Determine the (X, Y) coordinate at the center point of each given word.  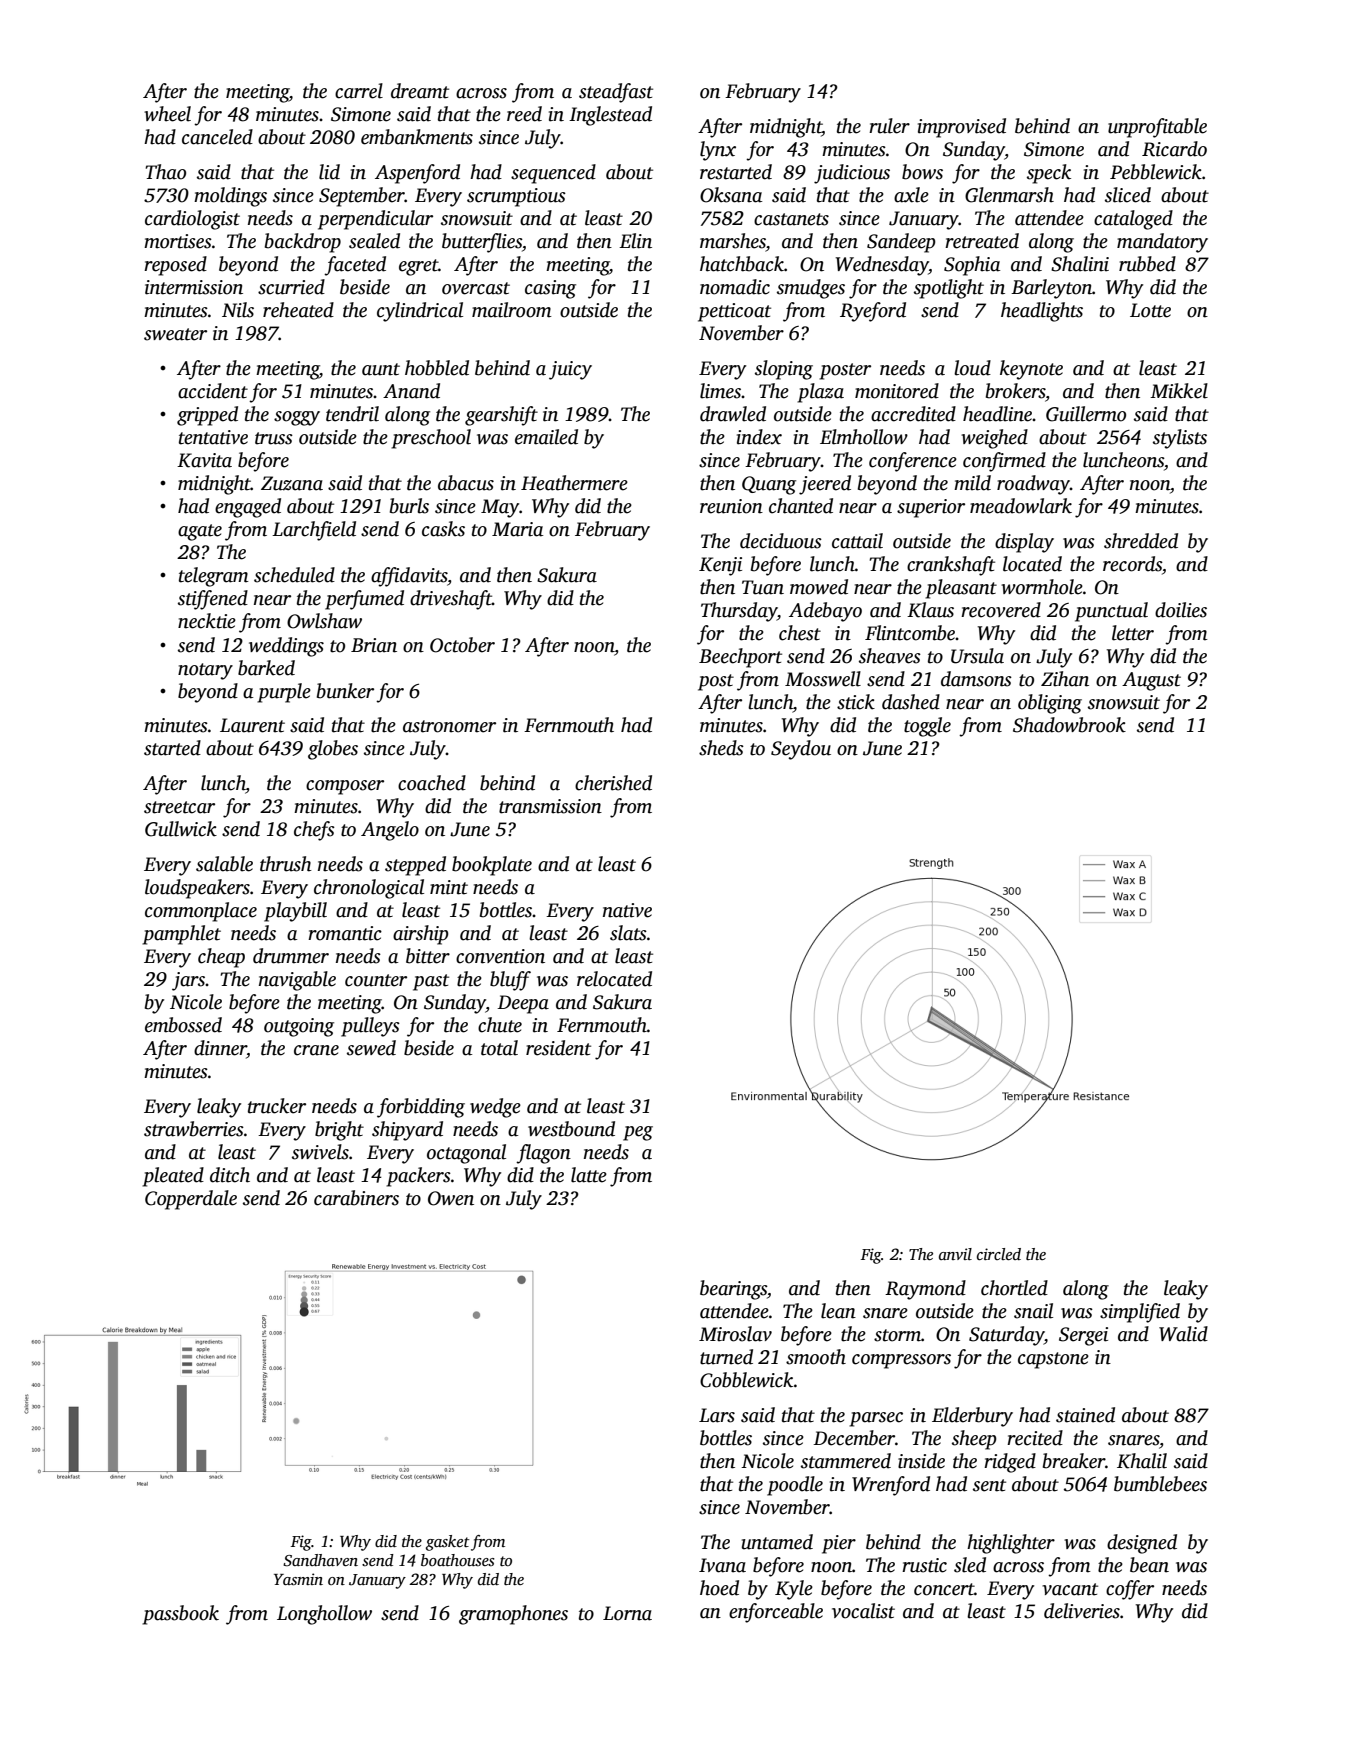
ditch (230, 1175)
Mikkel (1179, 391)
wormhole (1042, 587)
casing (550, 289)
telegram (214, 577)
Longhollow (324, 1615)
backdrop (303, 243)
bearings (733, 1290)
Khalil (1142, 1461)
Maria (517, 529)
